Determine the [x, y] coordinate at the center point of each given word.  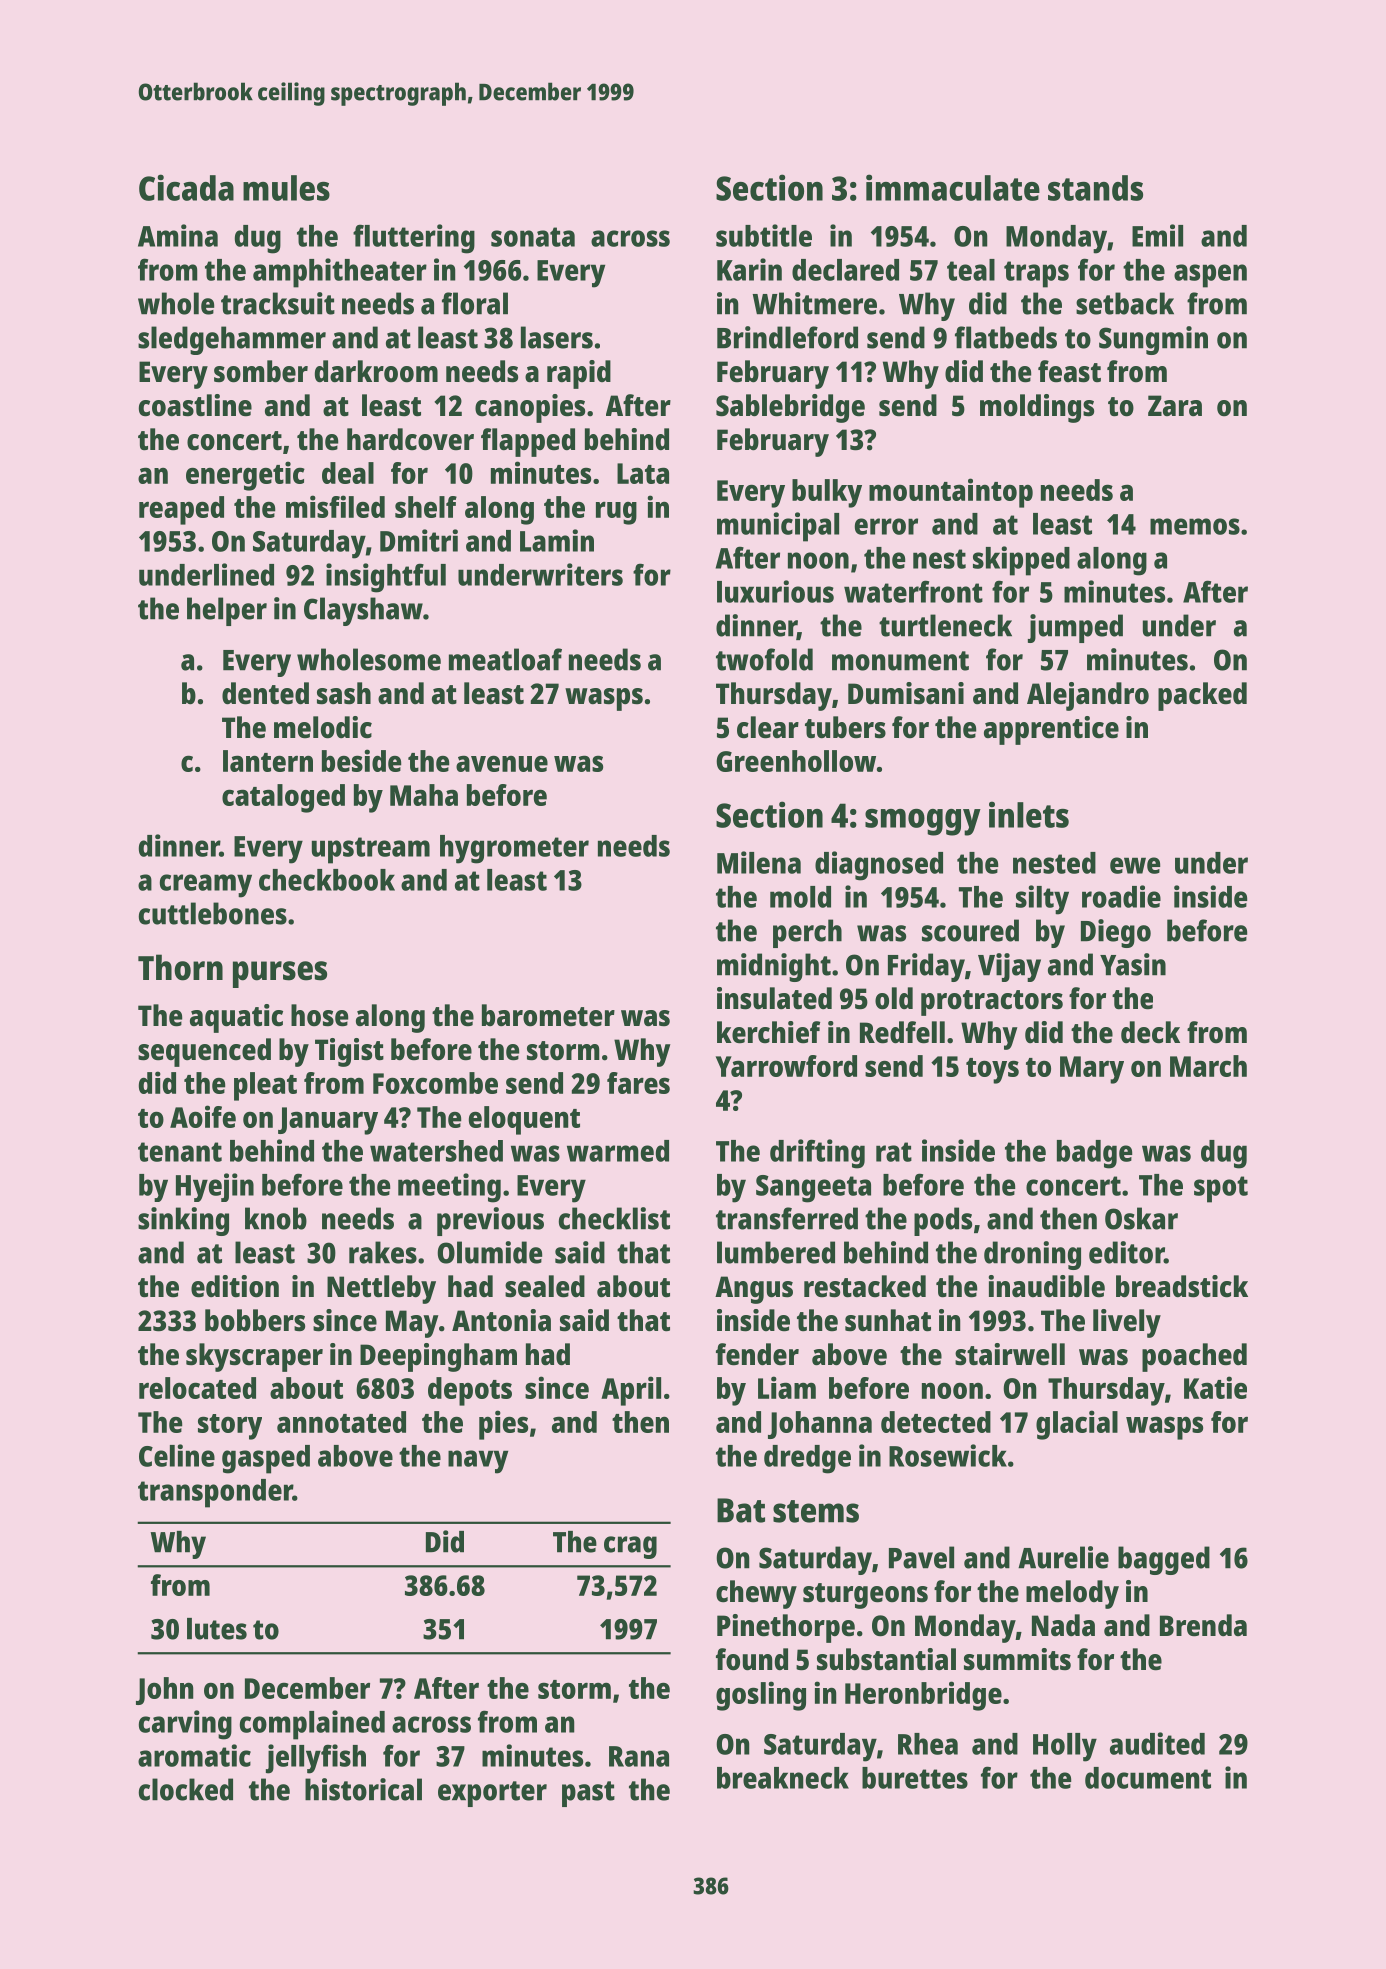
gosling [761, 1696]
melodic [323, 727]
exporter [492, 1794]
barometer [548, 1015]
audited [1157, 1743]
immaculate [953, 187]
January [328, 1121]
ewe [1135, 865]
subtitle [764, 235]
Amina [178, 235]
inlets [1029, 814]
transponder [215, 1493]
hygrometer [514, 849]
